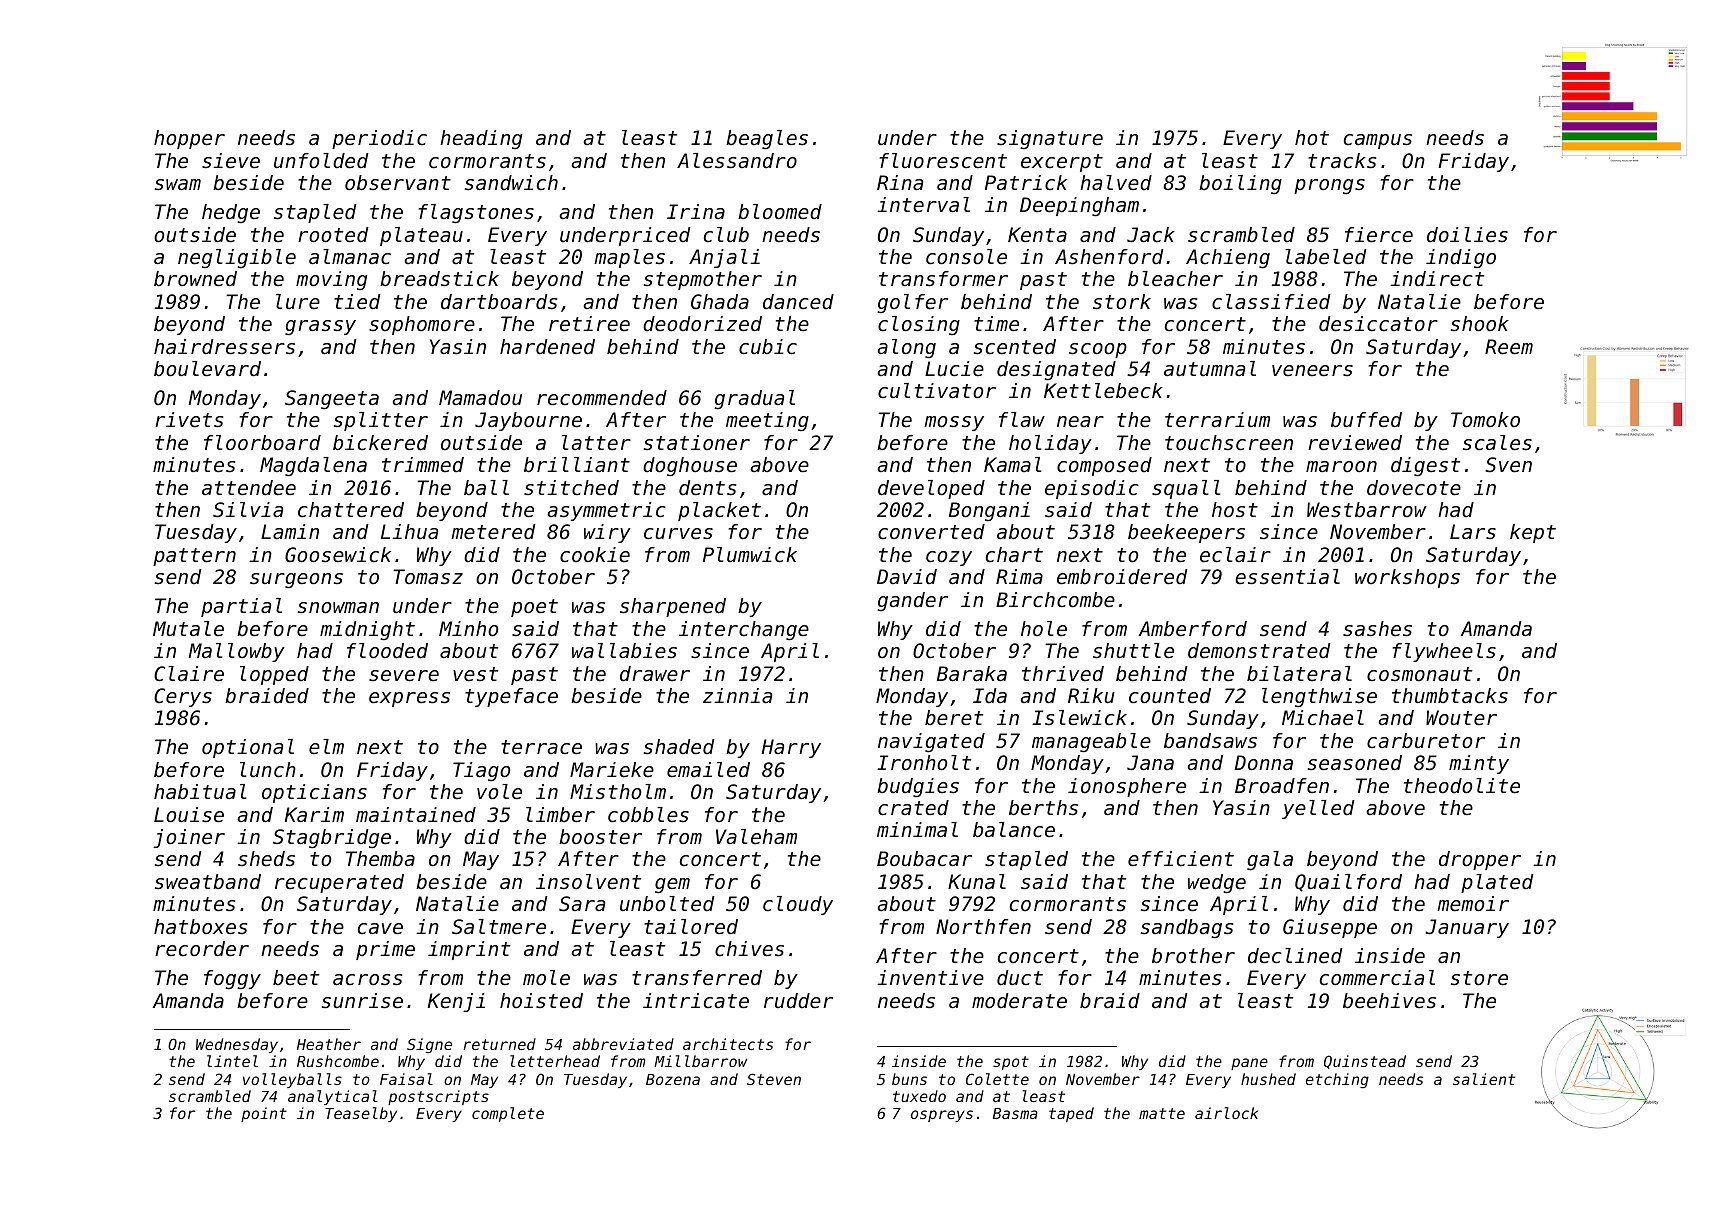 Image resolution: width=1711 pixels, height=1210 pixels. What do you see at coordinates (194, 557) in the screenshot?
I see `pattern` at bounding box center [194, 557].
